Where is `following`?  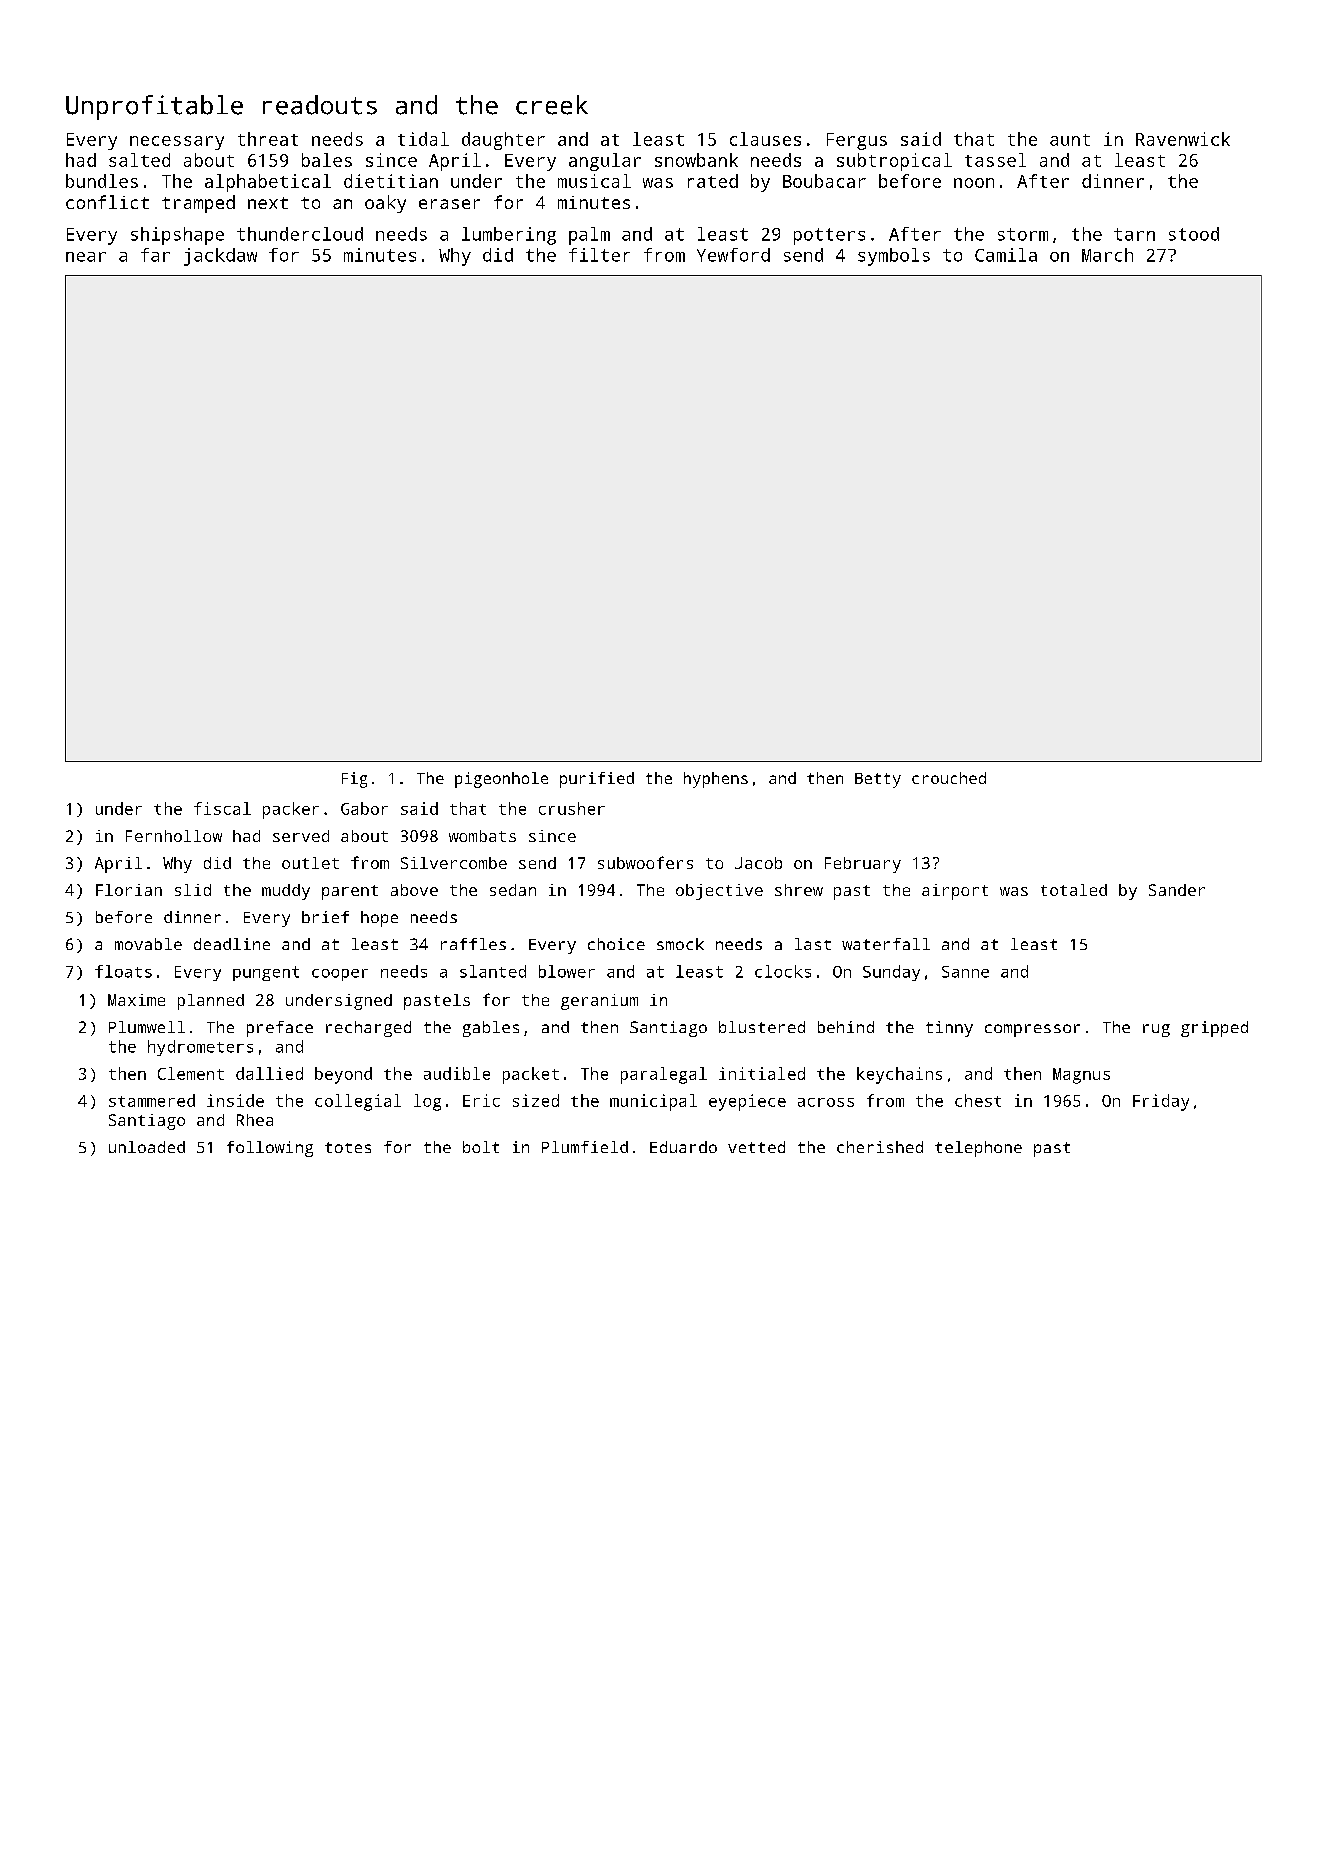 following is located at coordinates (270, 1149).
